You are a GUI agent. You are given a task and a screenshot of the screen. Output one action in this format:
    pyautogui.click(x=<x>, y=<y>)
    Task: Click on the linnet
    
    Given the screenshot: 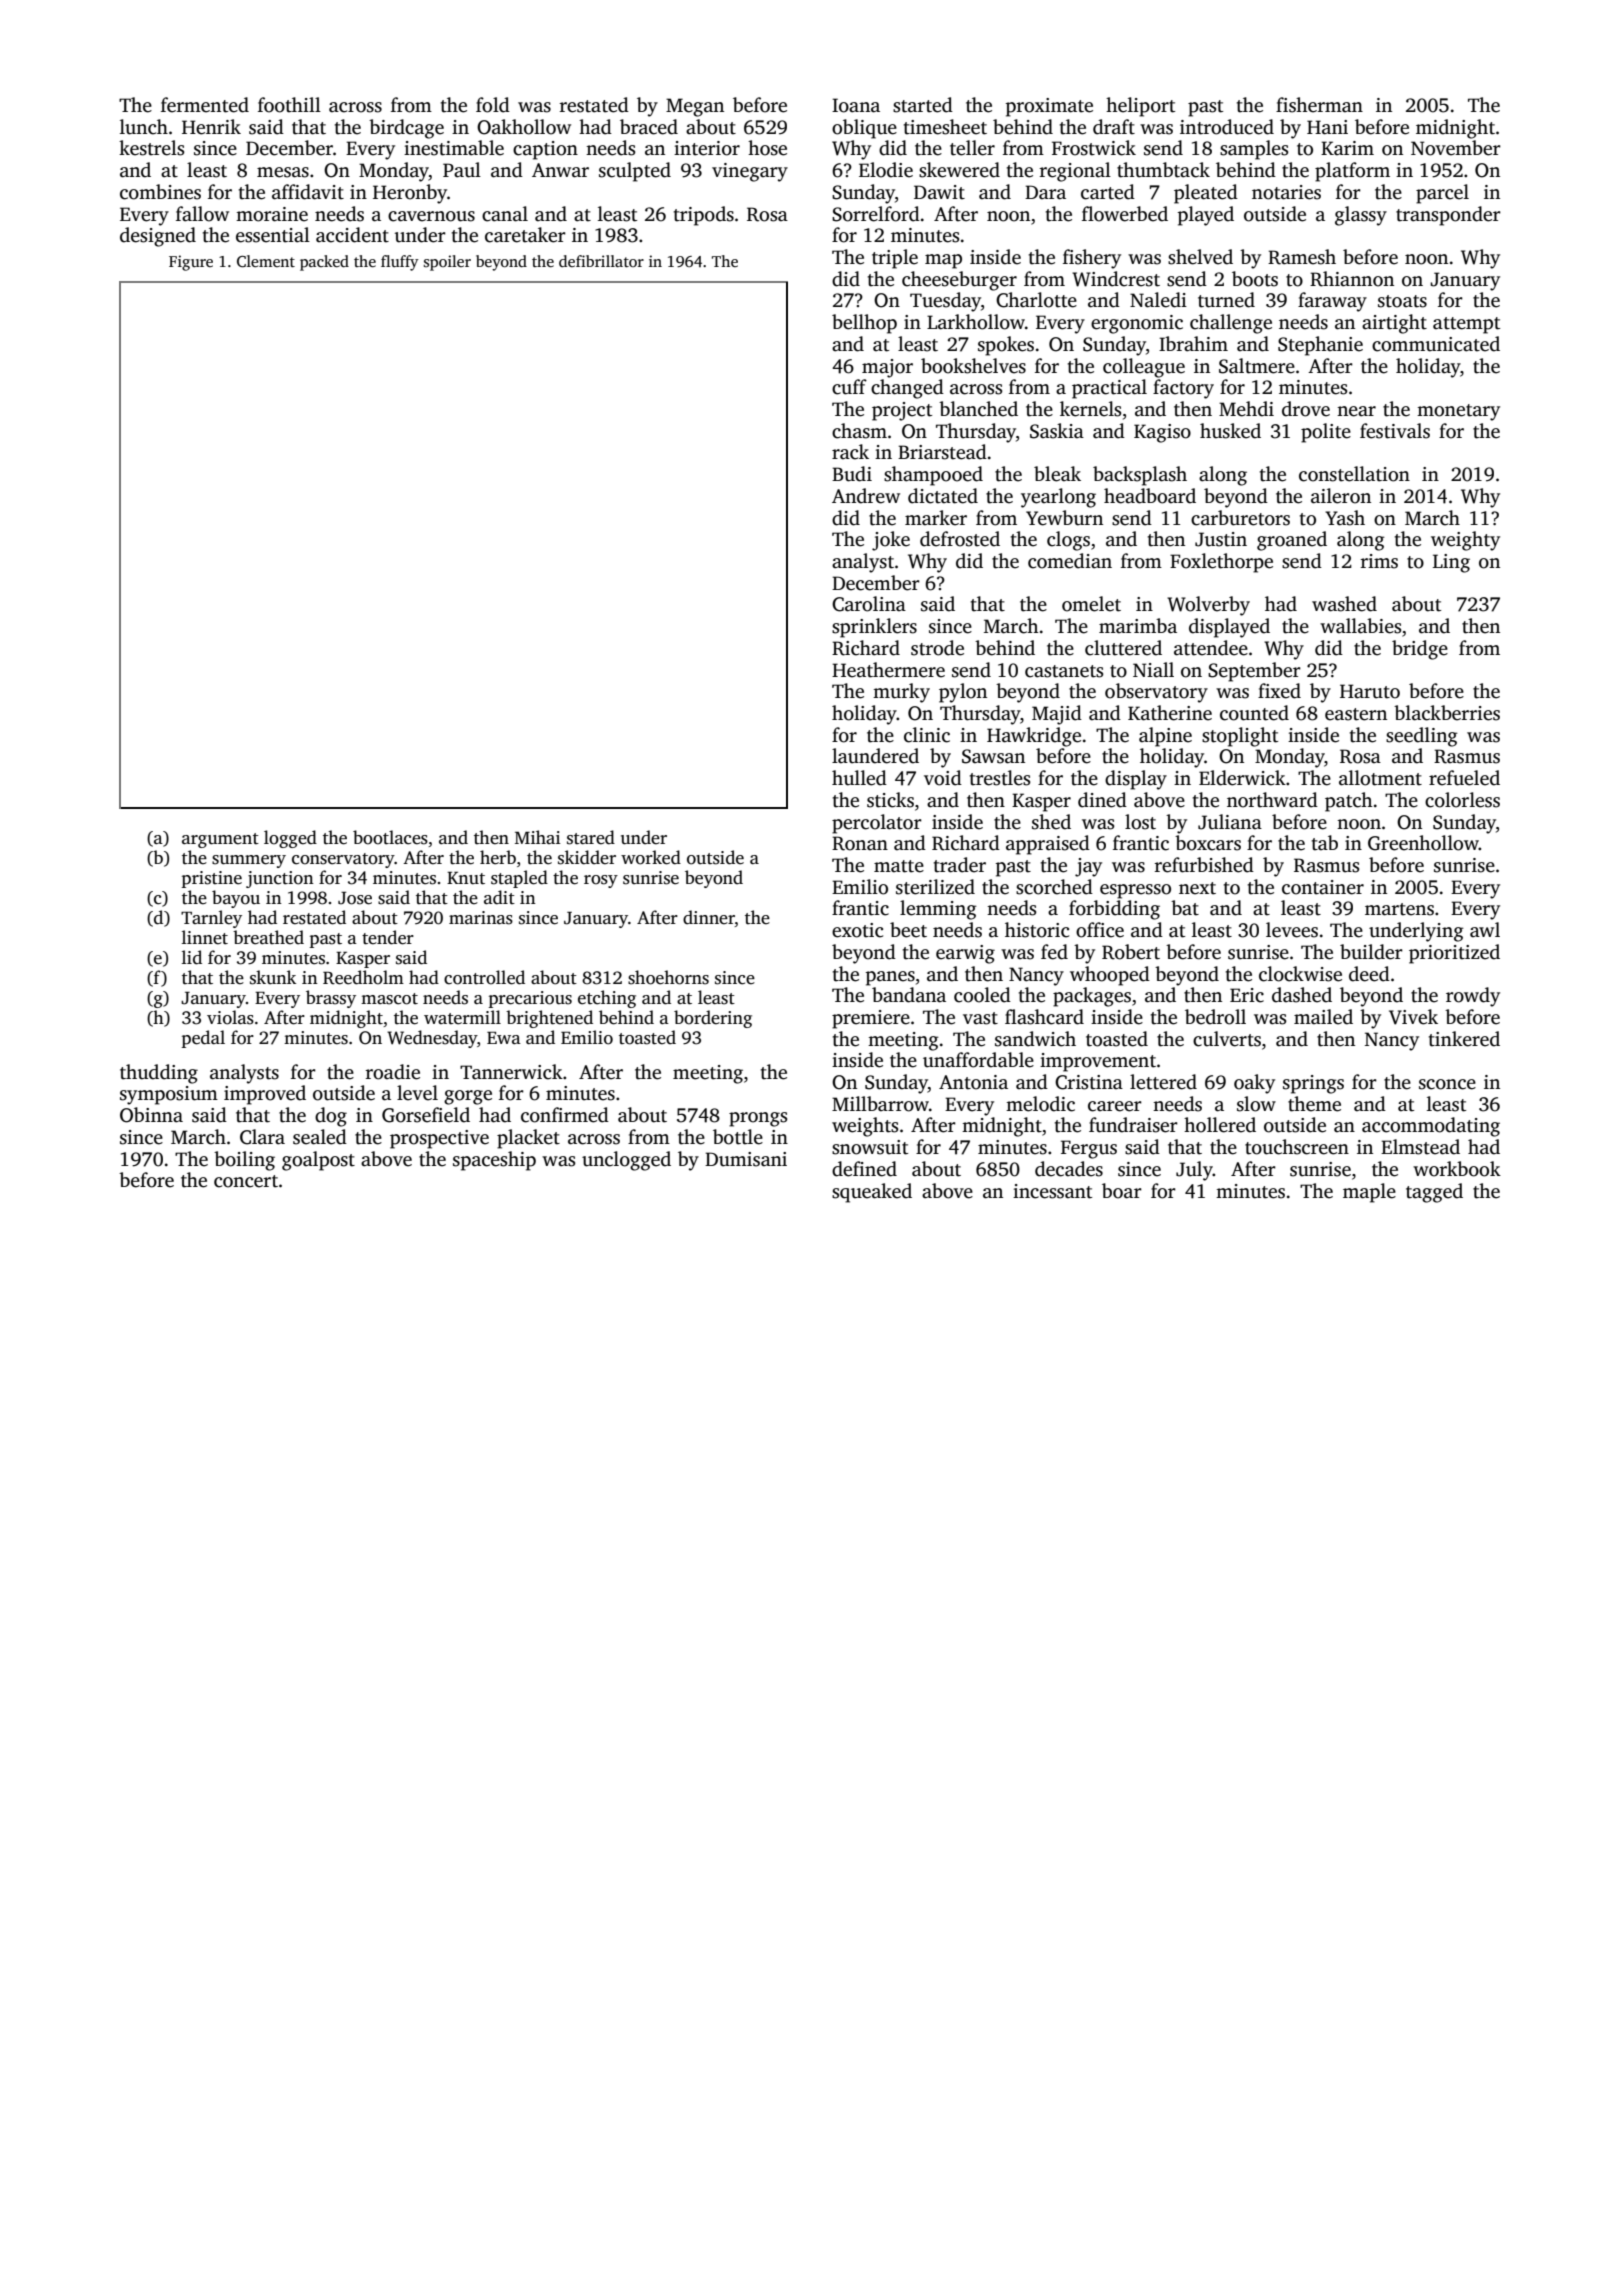 What is the action you would take?
    pyautogui.click(x=205, y=937)
